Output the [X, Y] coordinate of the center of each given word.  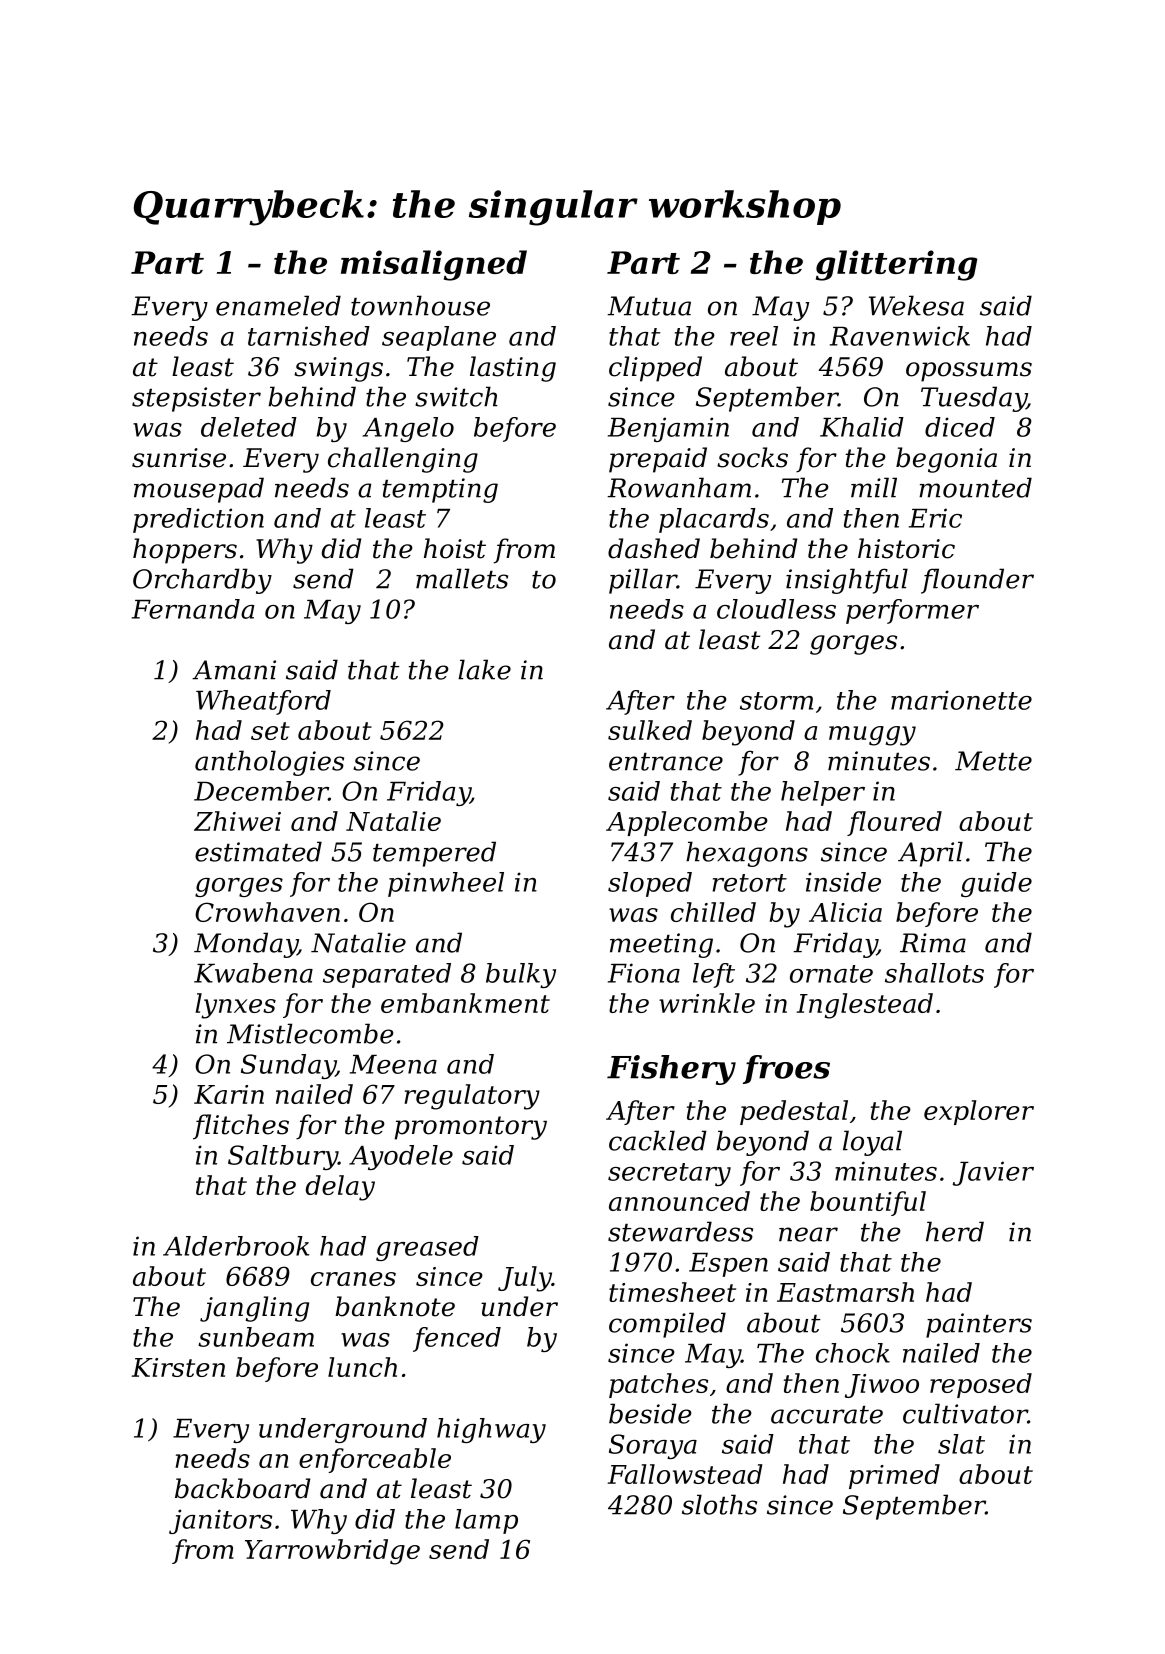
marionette [961, 700]
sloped [650, 884]
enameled [278, 305]
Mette [993, 761]
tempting [440, 490]
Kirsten [178, 1367]
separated [387, 975]
